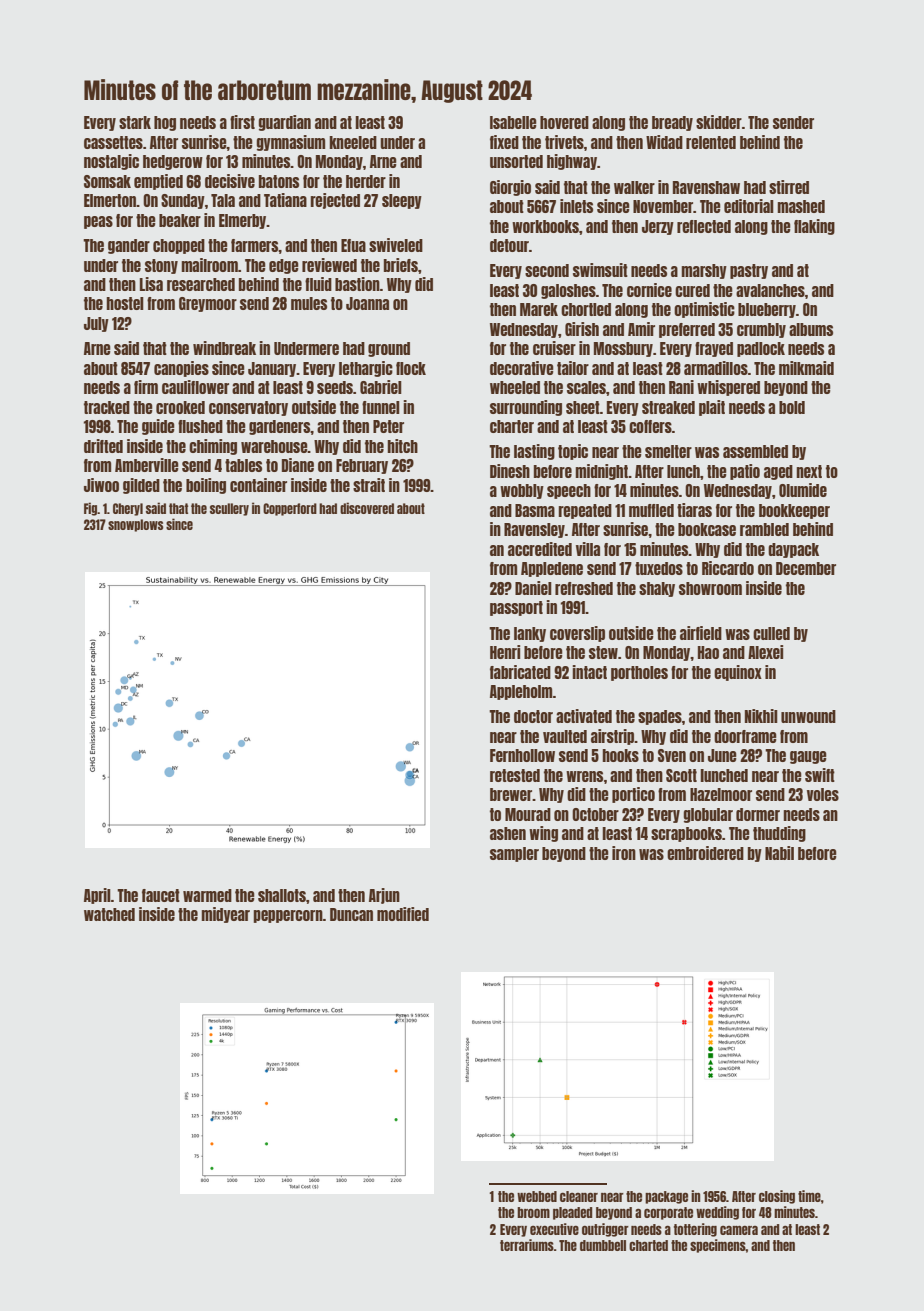 The width and height of the screenshot is (924, 1311). What do you see at coordinates (242, 122) in the screenshot?
I see `first` at bounding box center [242, 122].
